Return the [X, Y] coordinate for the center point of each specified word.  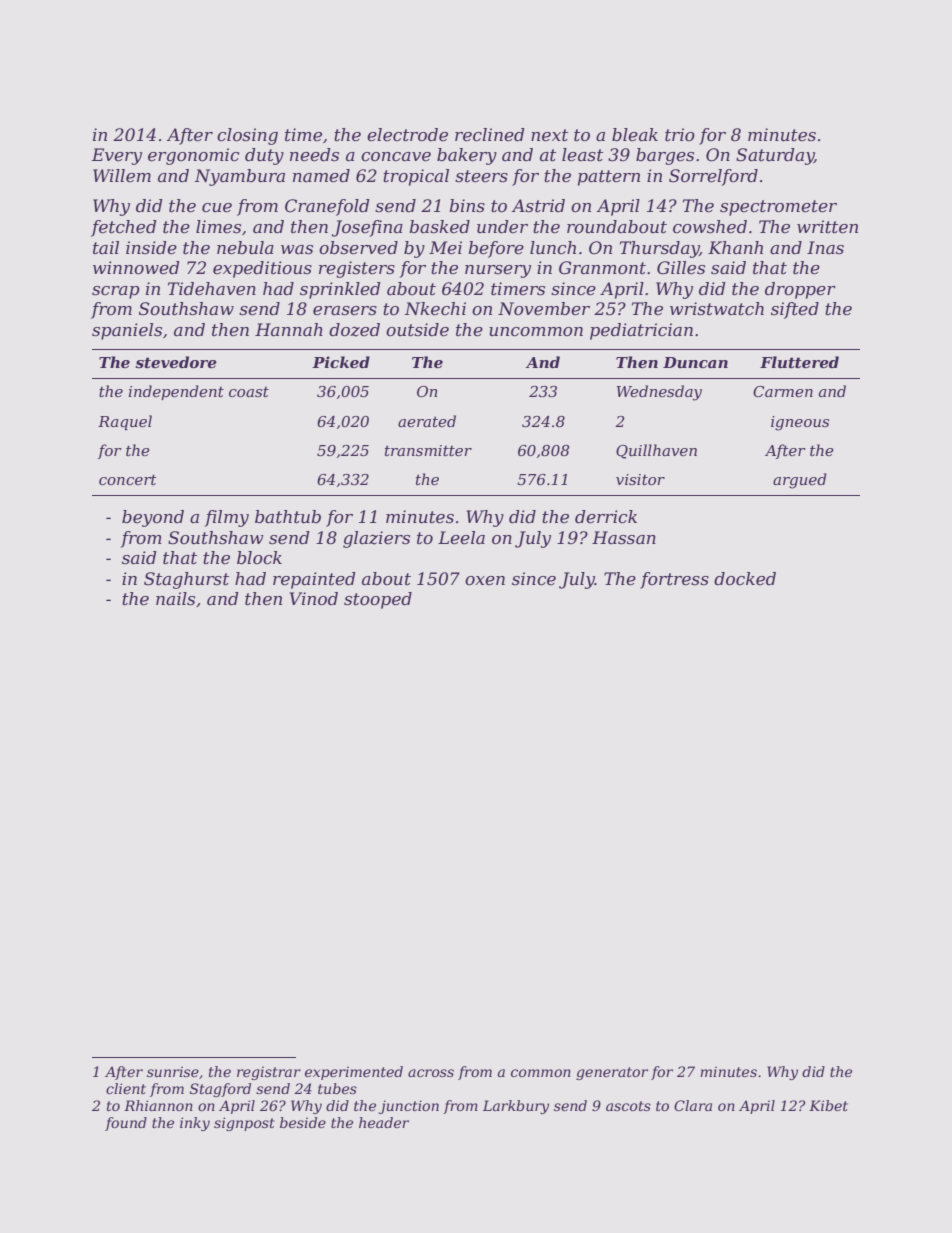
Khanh [735, 247]
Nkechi [435, 309]
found [126, 1124]
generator [612, 1073]
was [297, 250]
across [431, 1073]
